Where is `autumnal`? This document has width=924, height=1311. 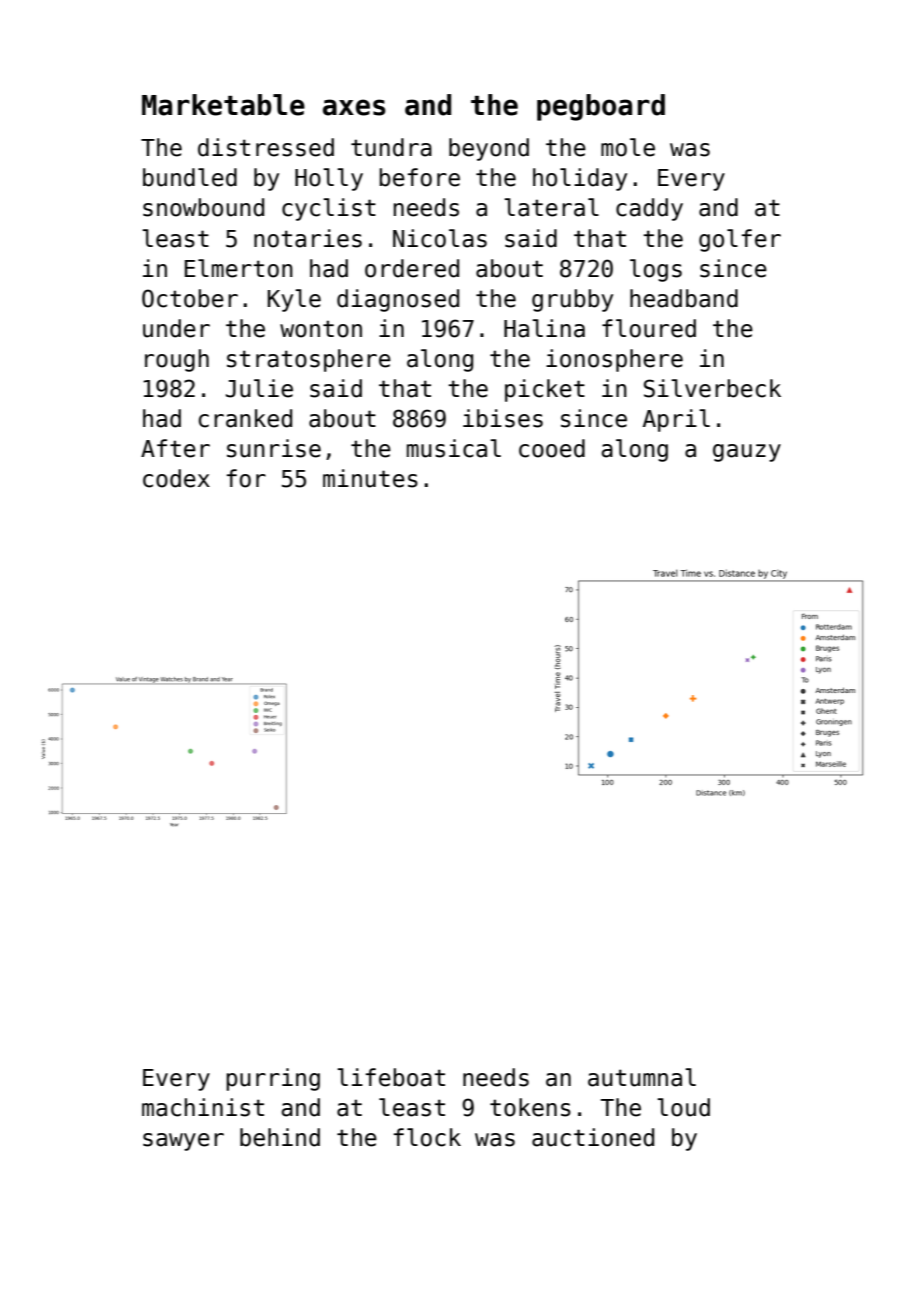 autumnal is located at coordinates (642, 1077).
